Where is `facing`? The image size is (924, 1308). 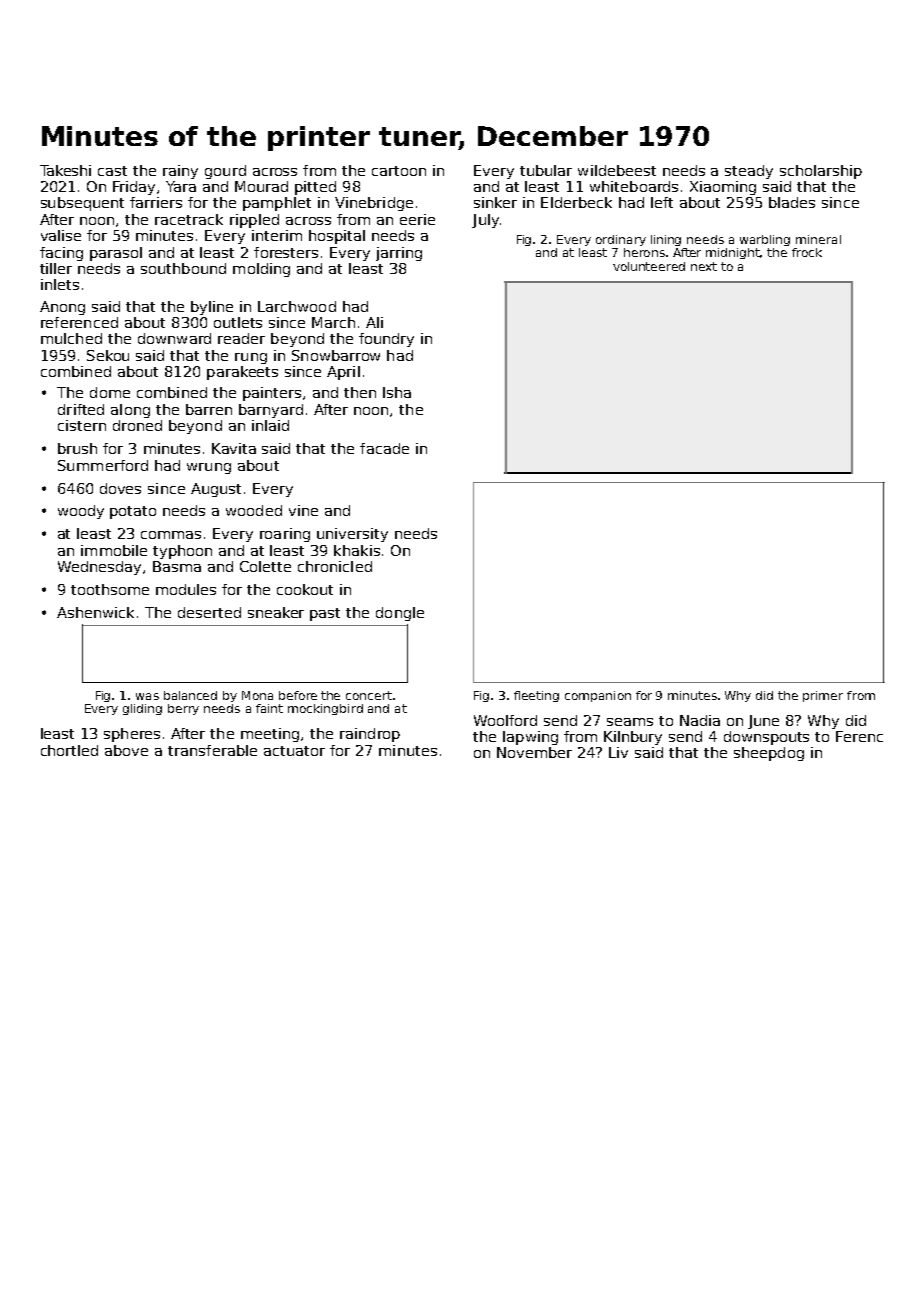
facing is located at coordinates (61, 254).
